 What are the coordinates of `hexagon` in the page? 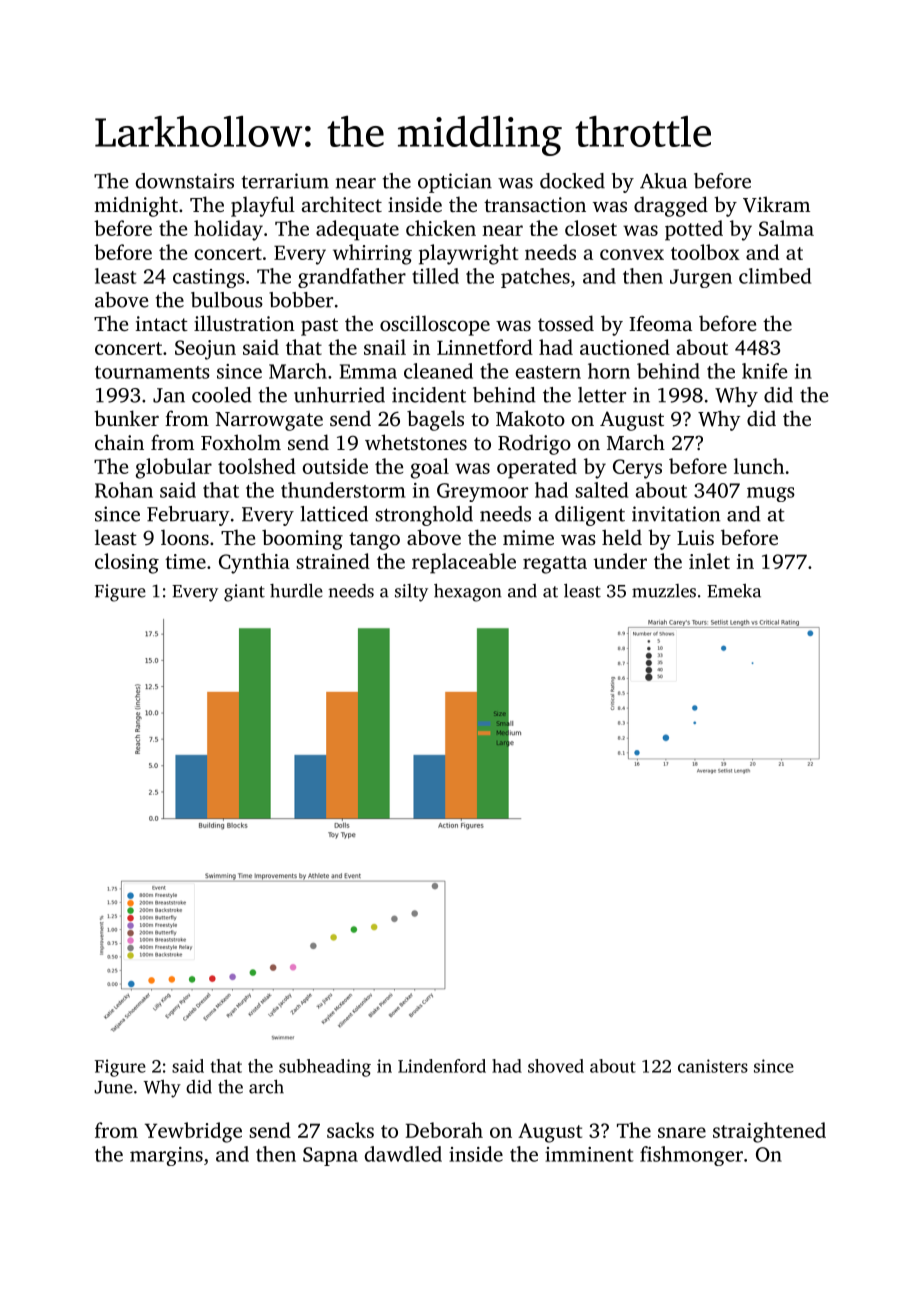 It's located at (467, 592).
